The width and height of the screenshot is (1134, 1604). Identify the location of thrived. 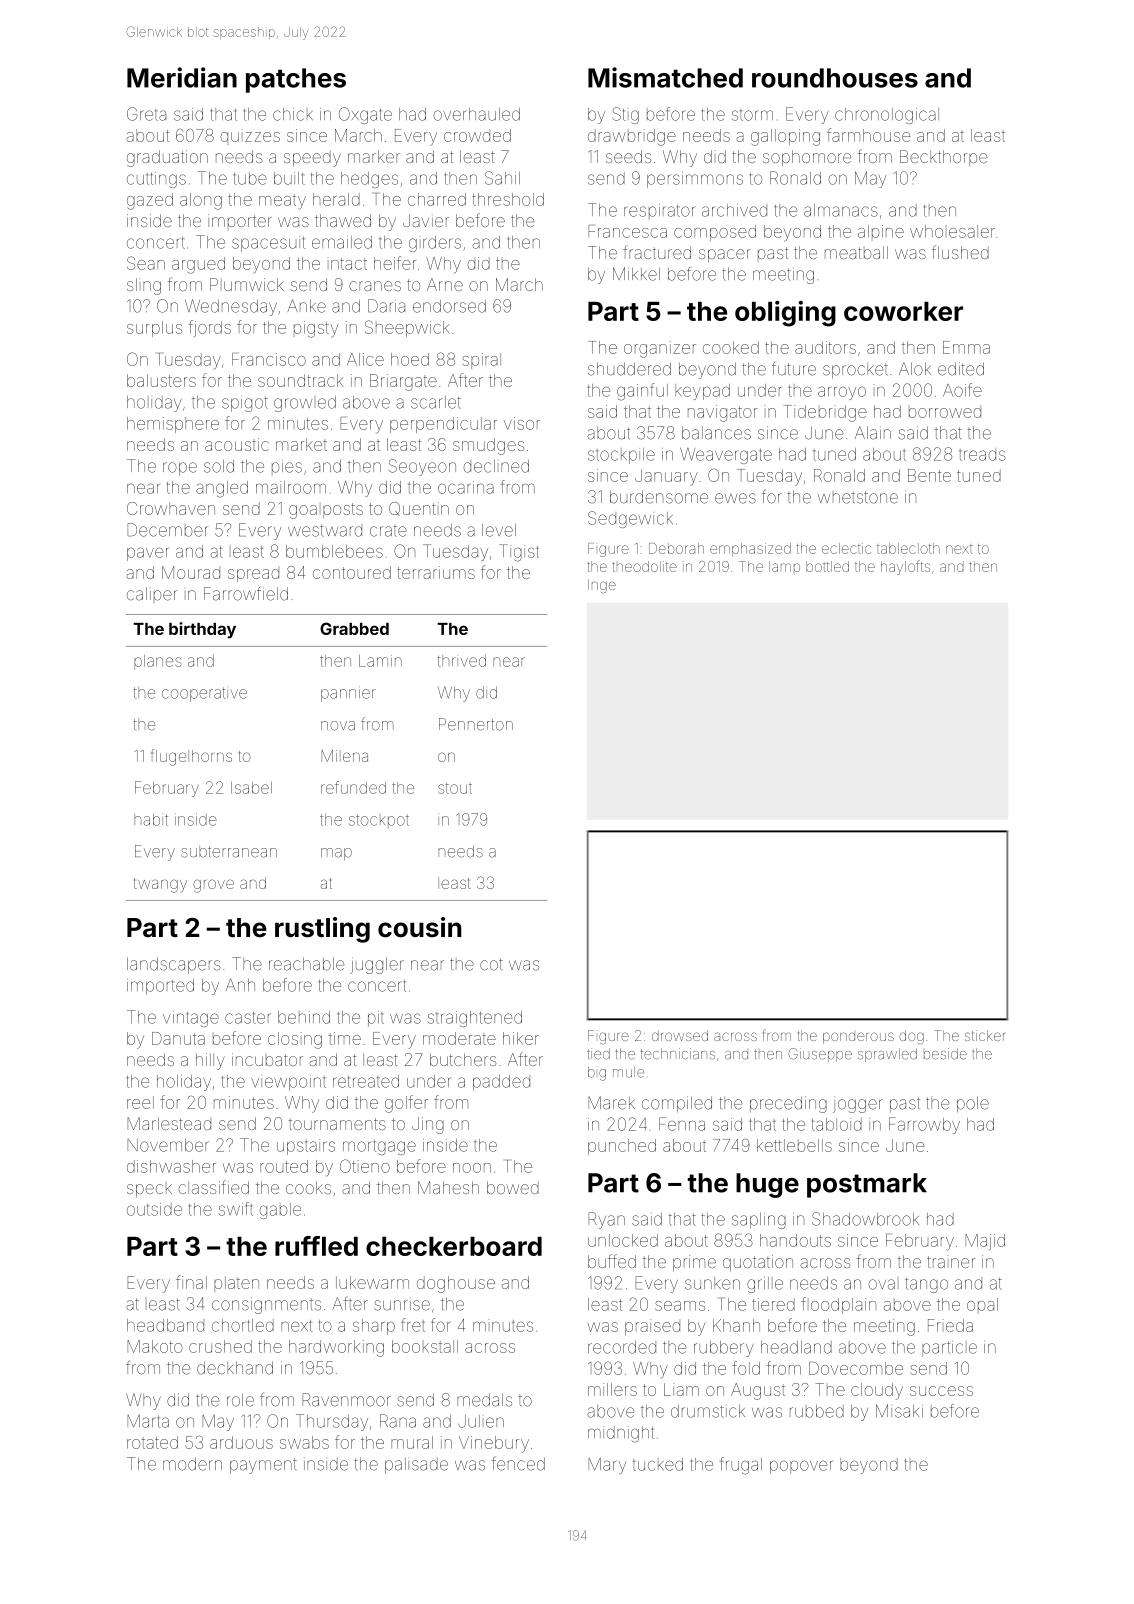
(461, 661).
